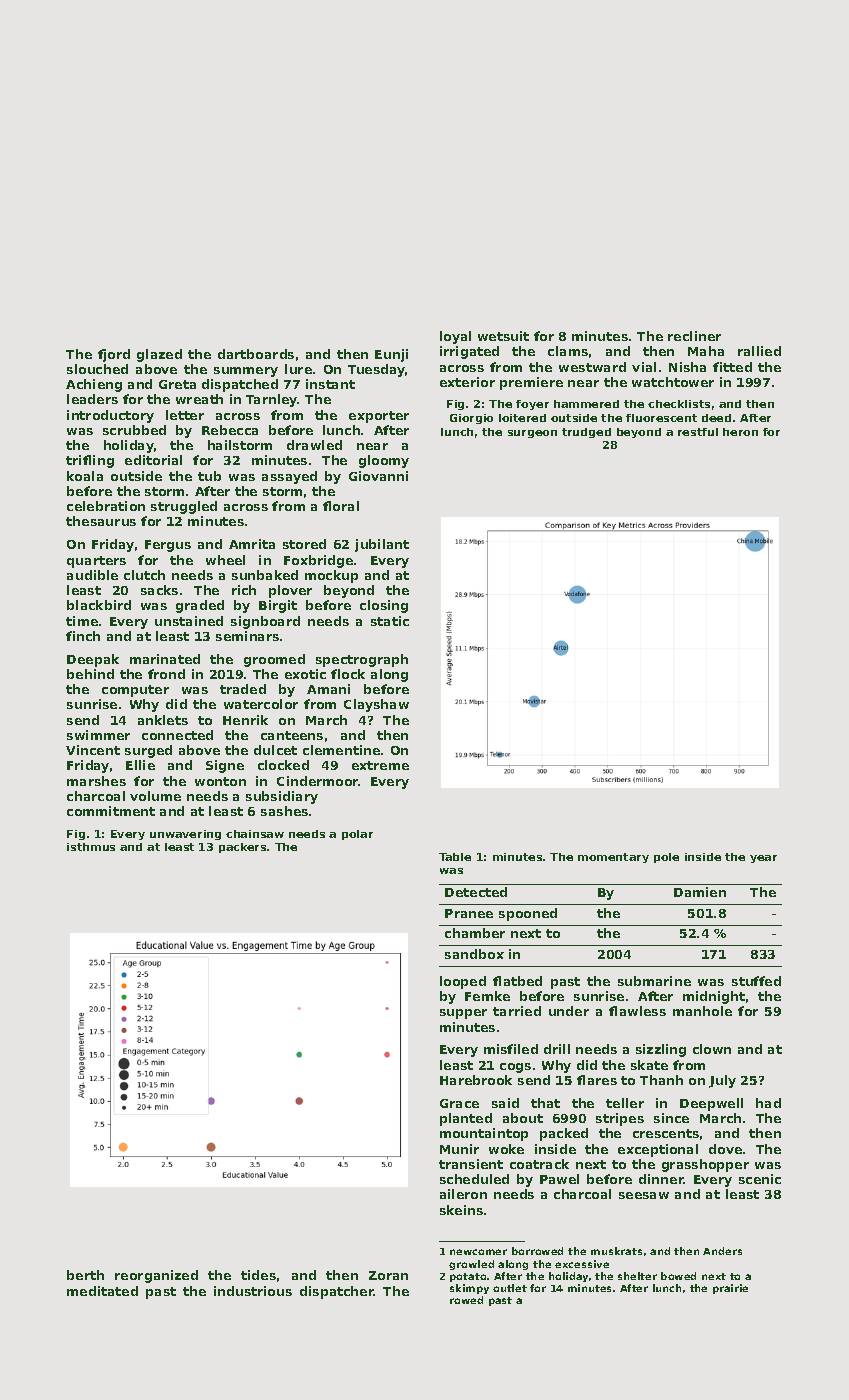 The width and height of the page is (849, 1400). Describe the element at coordinates (337, 1292) in the page. I see `dispatcher` at that location.
